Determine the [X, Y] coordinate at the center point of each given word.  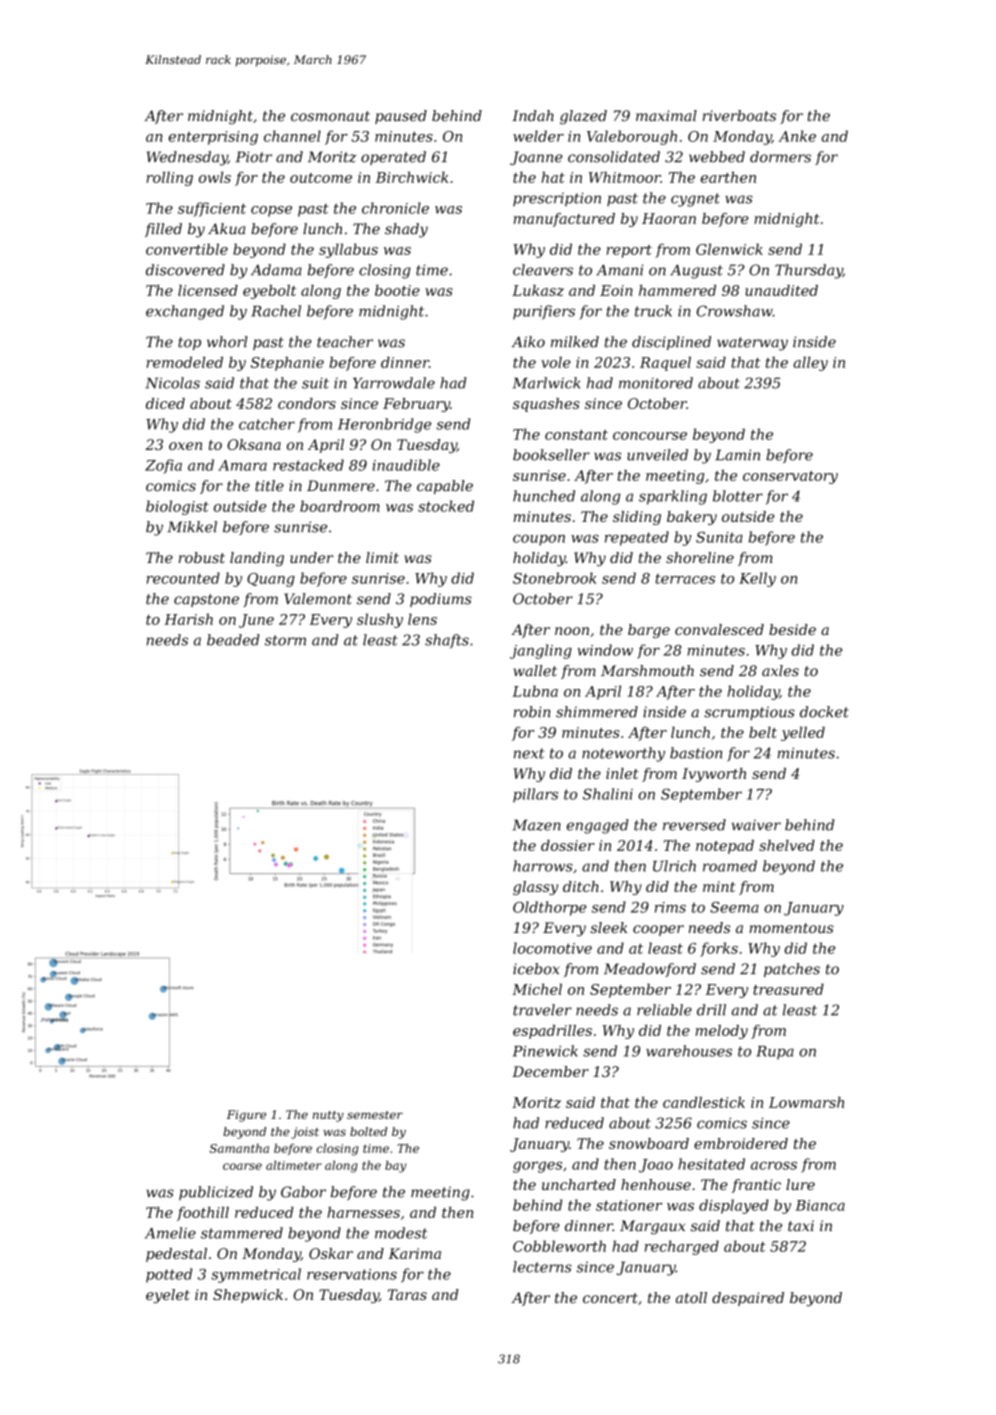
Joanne [536, 158]
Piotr [254, 157]
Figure [246, 1116]
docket [824, 712]
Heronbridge [384, 425]
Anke [797, 136]
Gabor [303, 1192]
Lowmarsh [806, 1102]
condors [307, 403]
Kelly [757, 579]
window [605, 650]
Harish [188, 619]
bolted [368, 1131]
